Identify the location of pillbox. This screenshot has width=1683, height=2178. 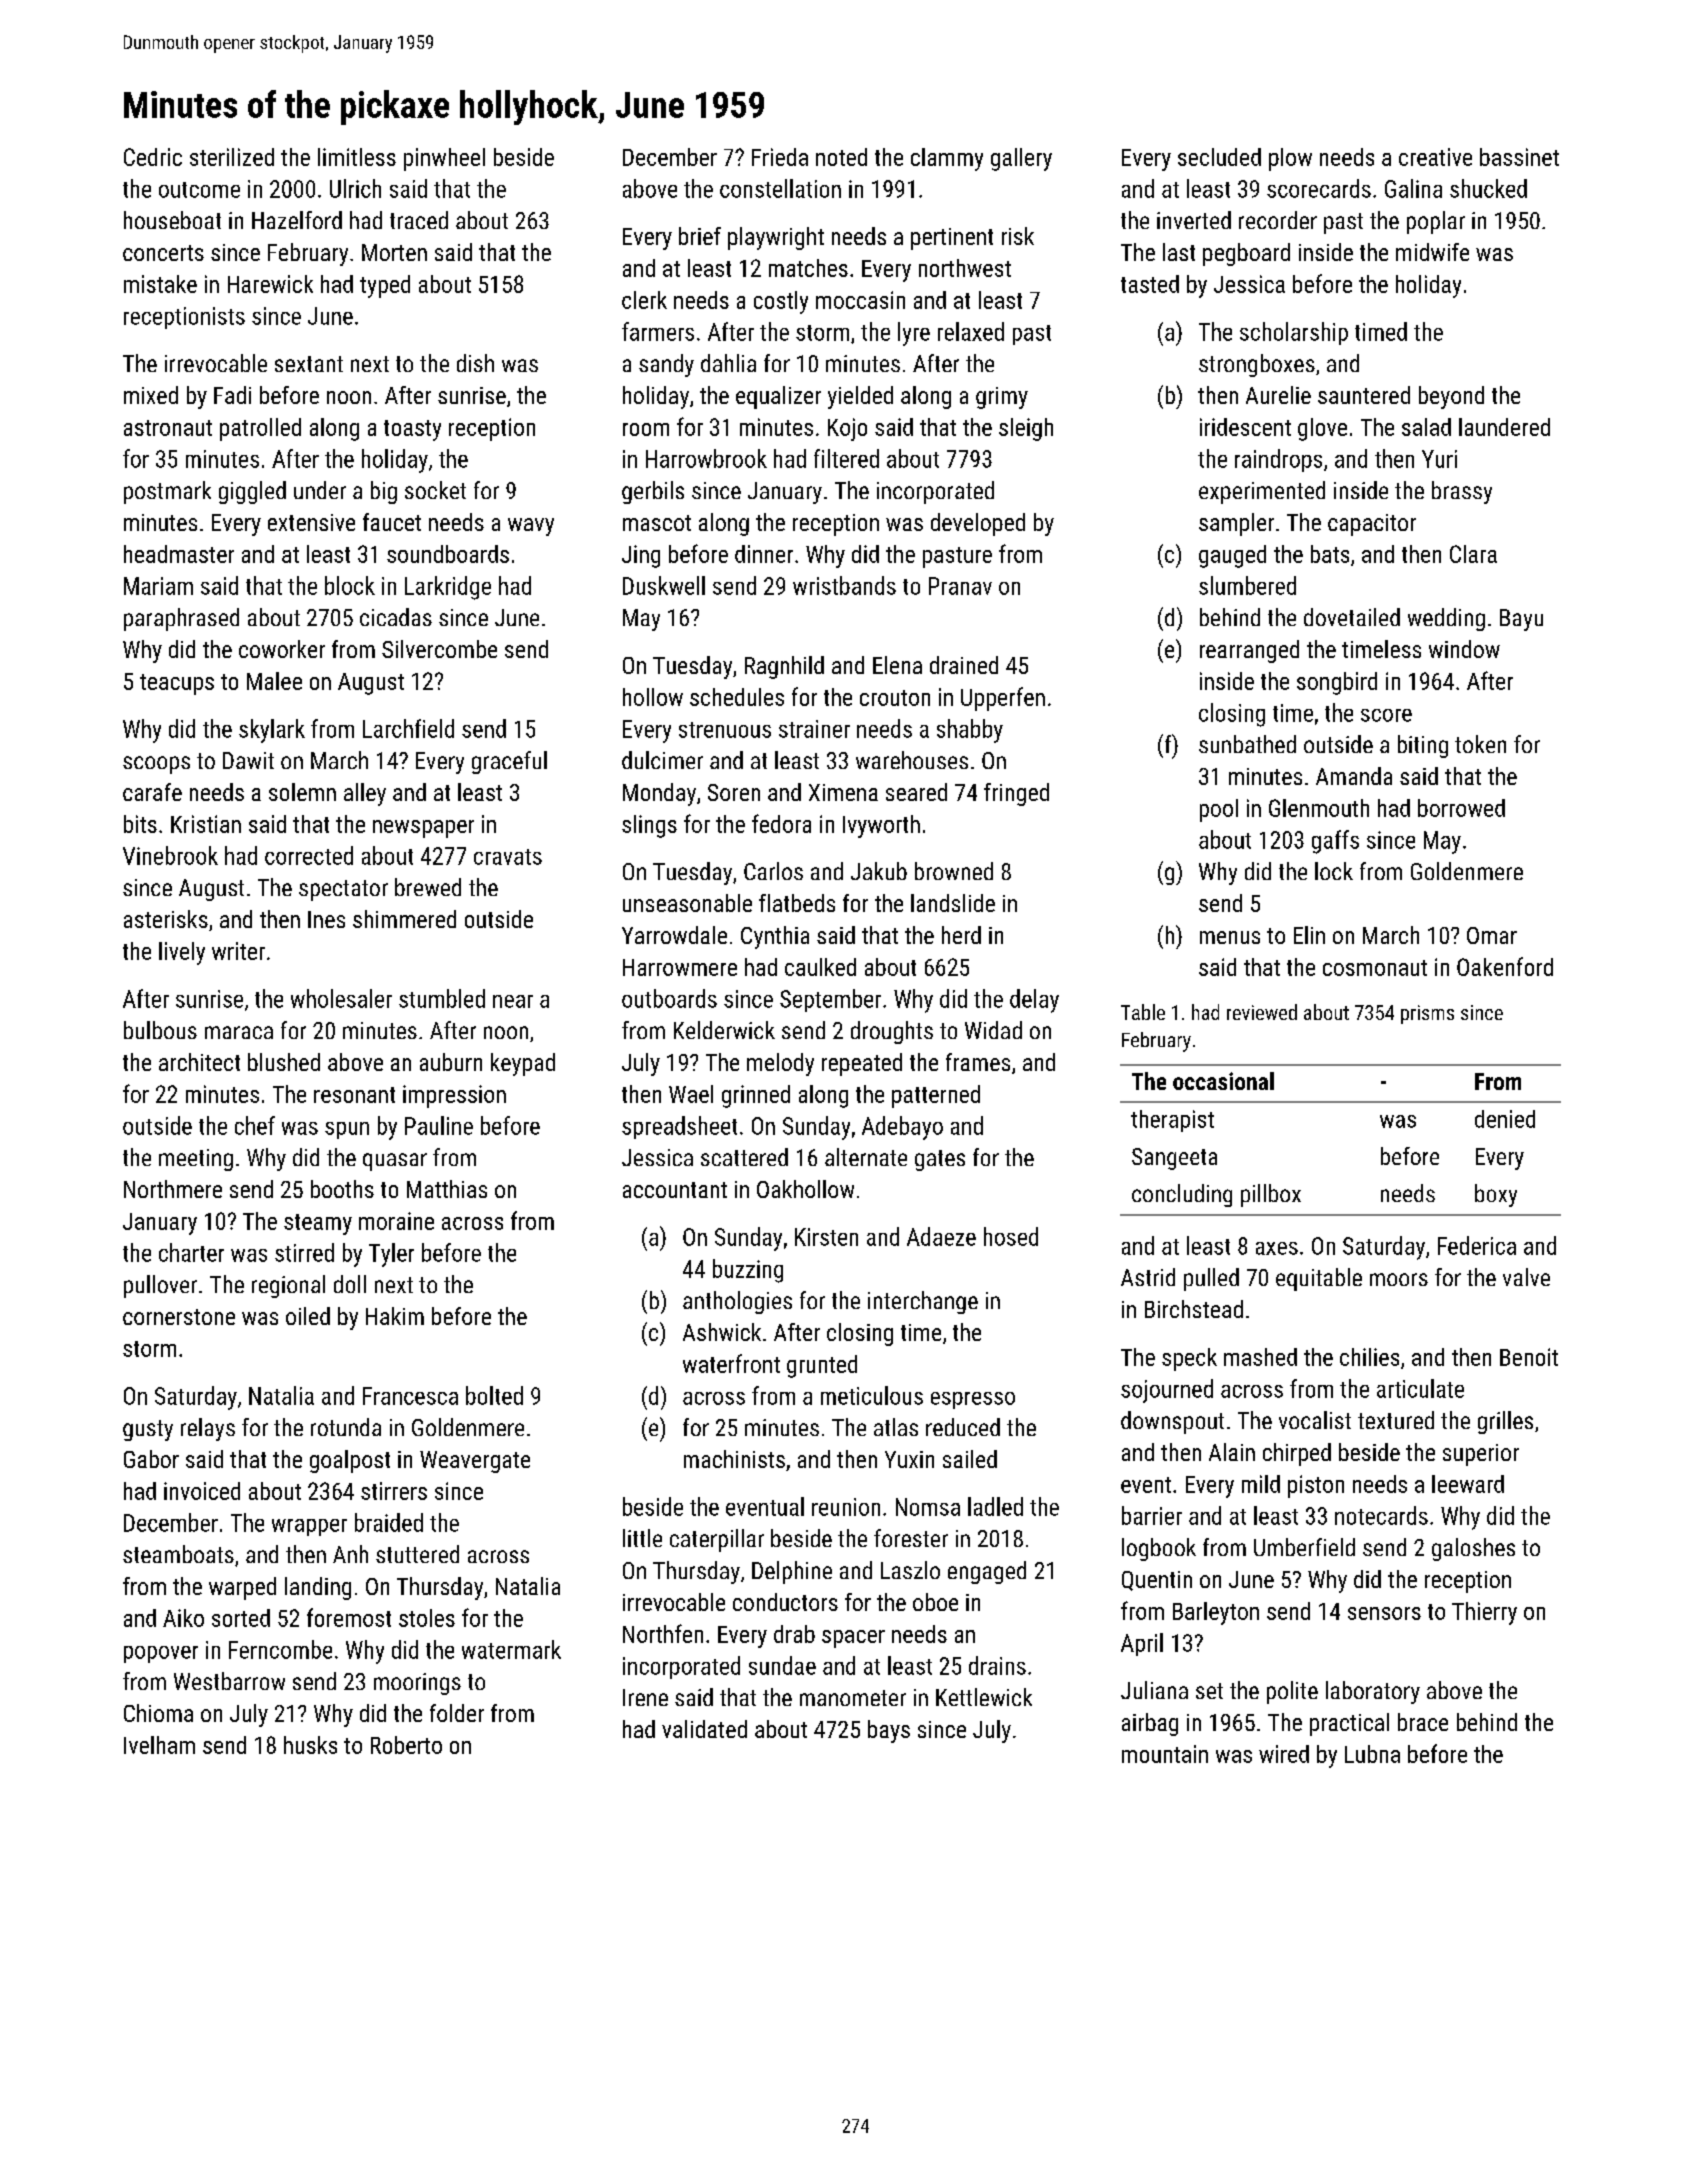
(1271, 1195).
